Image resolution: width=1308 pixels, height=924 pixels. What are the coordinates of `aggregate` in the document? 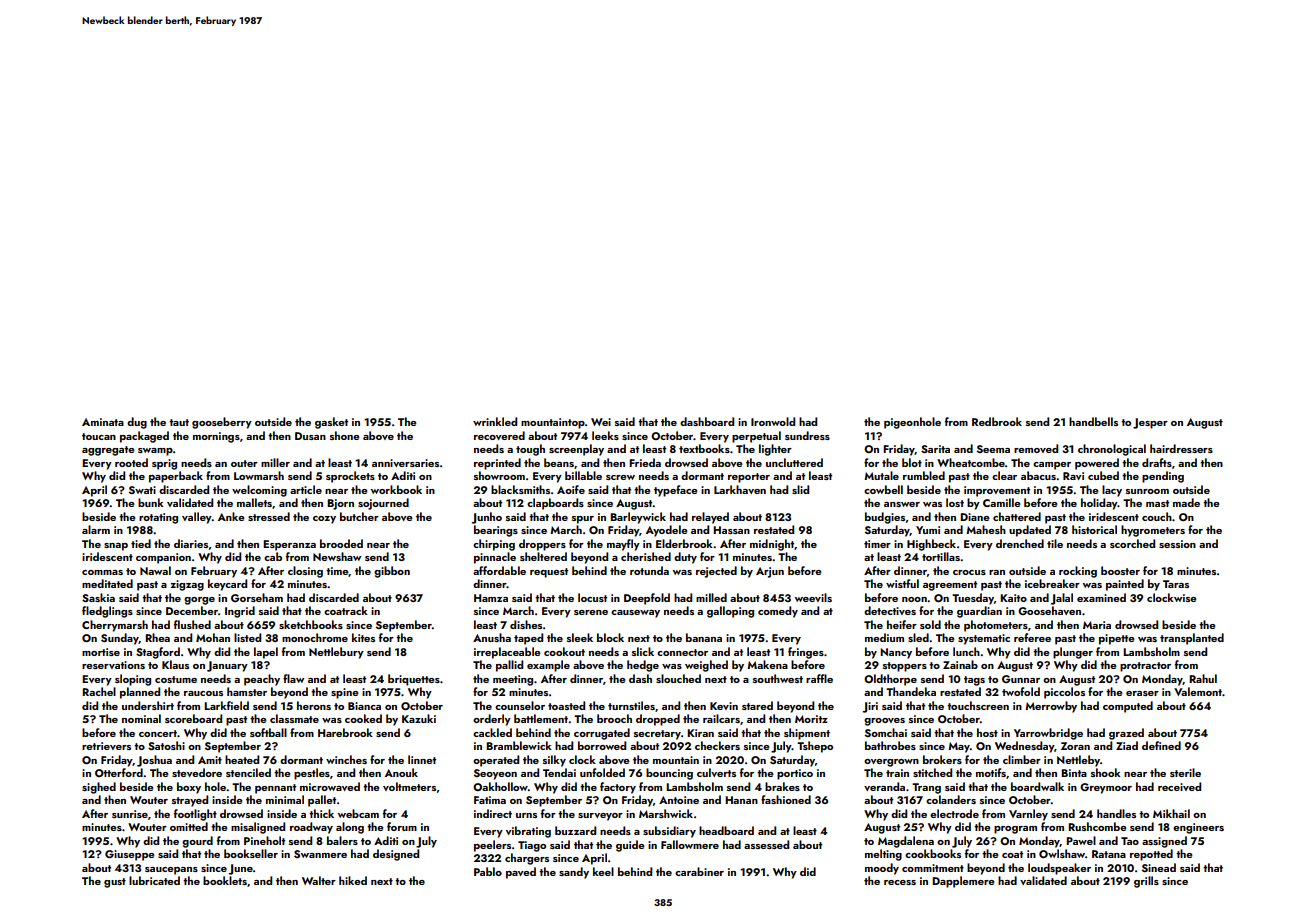 It's located at (108, 451).
